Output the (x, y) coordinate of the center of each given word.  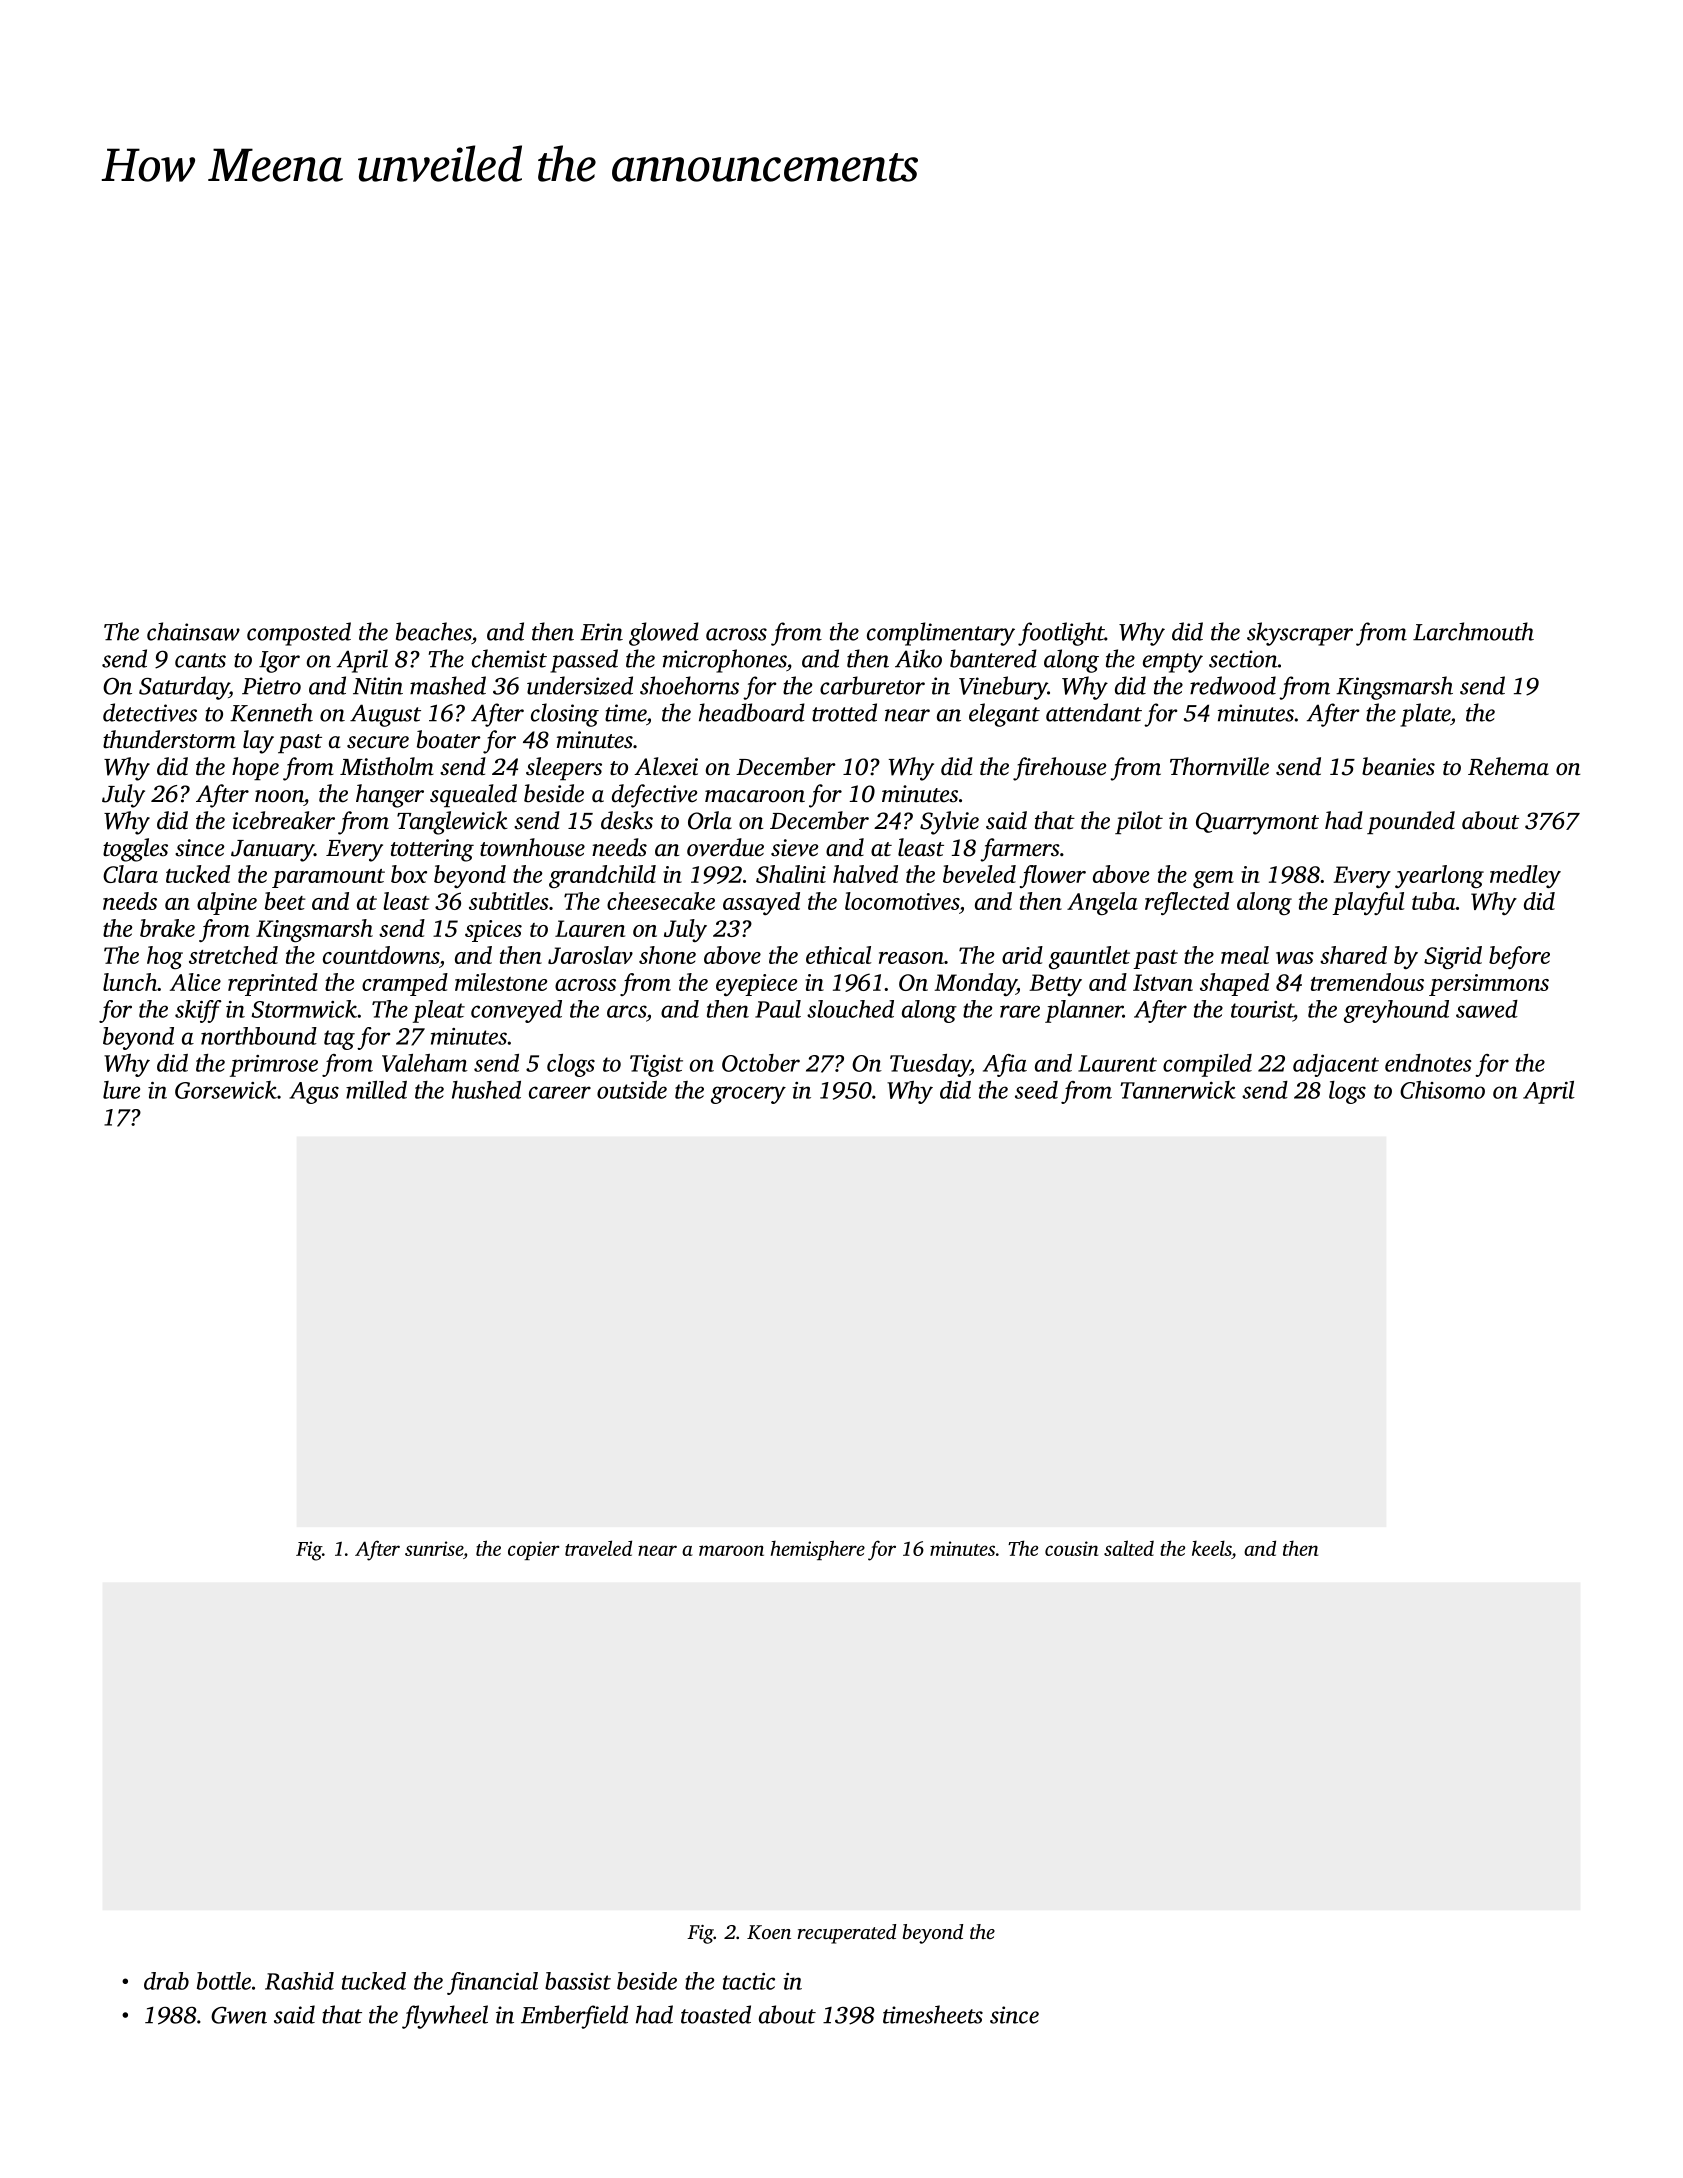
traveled (598, 1548)
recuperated (846, 1934)
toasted (716, 2014)
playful (1368, 903)
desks (627, 820)
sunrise (434, 1548)
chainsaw (193, 631)
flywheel (445, 2017)
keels (1211, 1548)
